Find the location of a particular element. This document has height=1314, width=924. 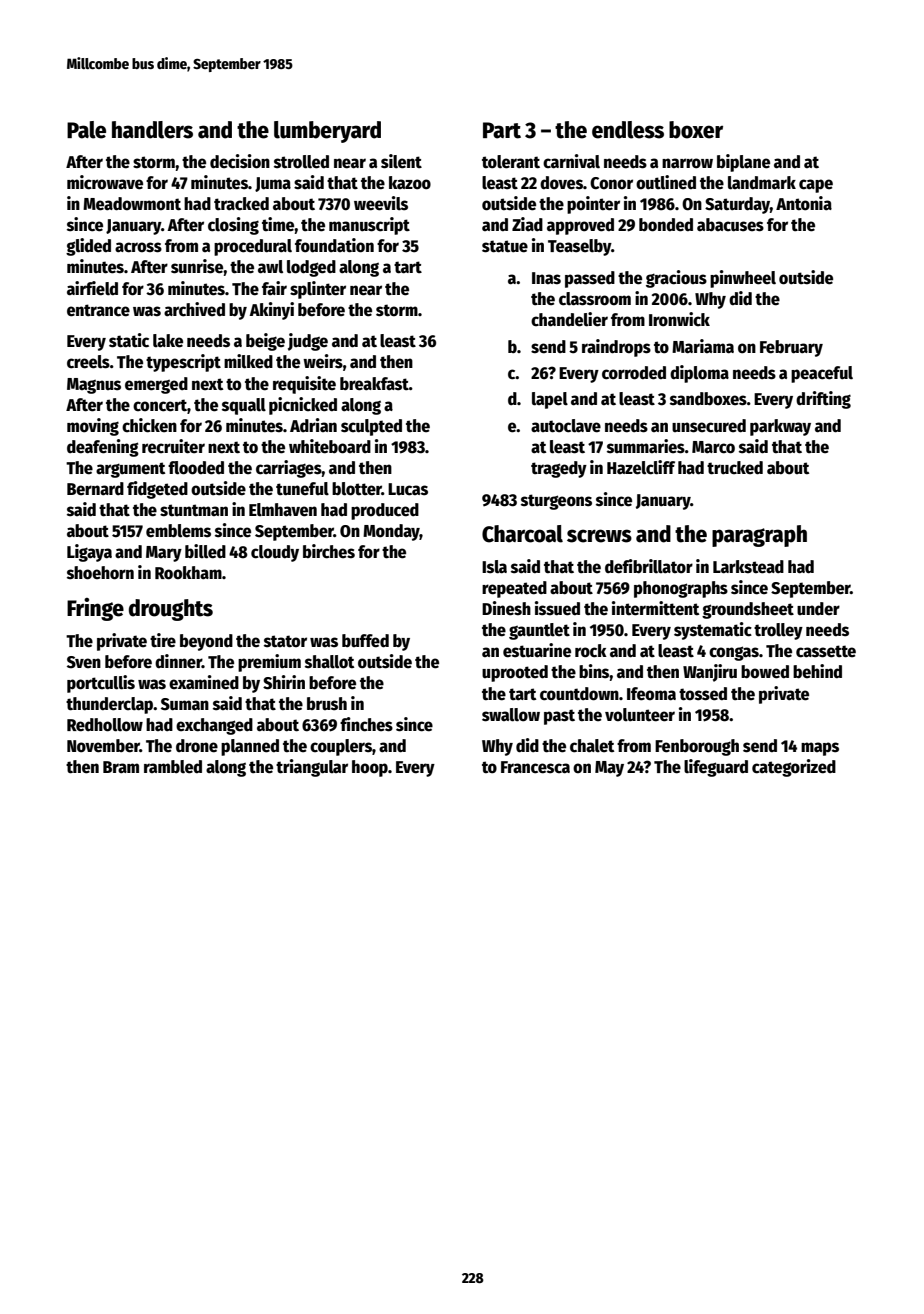

volunteer is located at coordinates (640, 715).
